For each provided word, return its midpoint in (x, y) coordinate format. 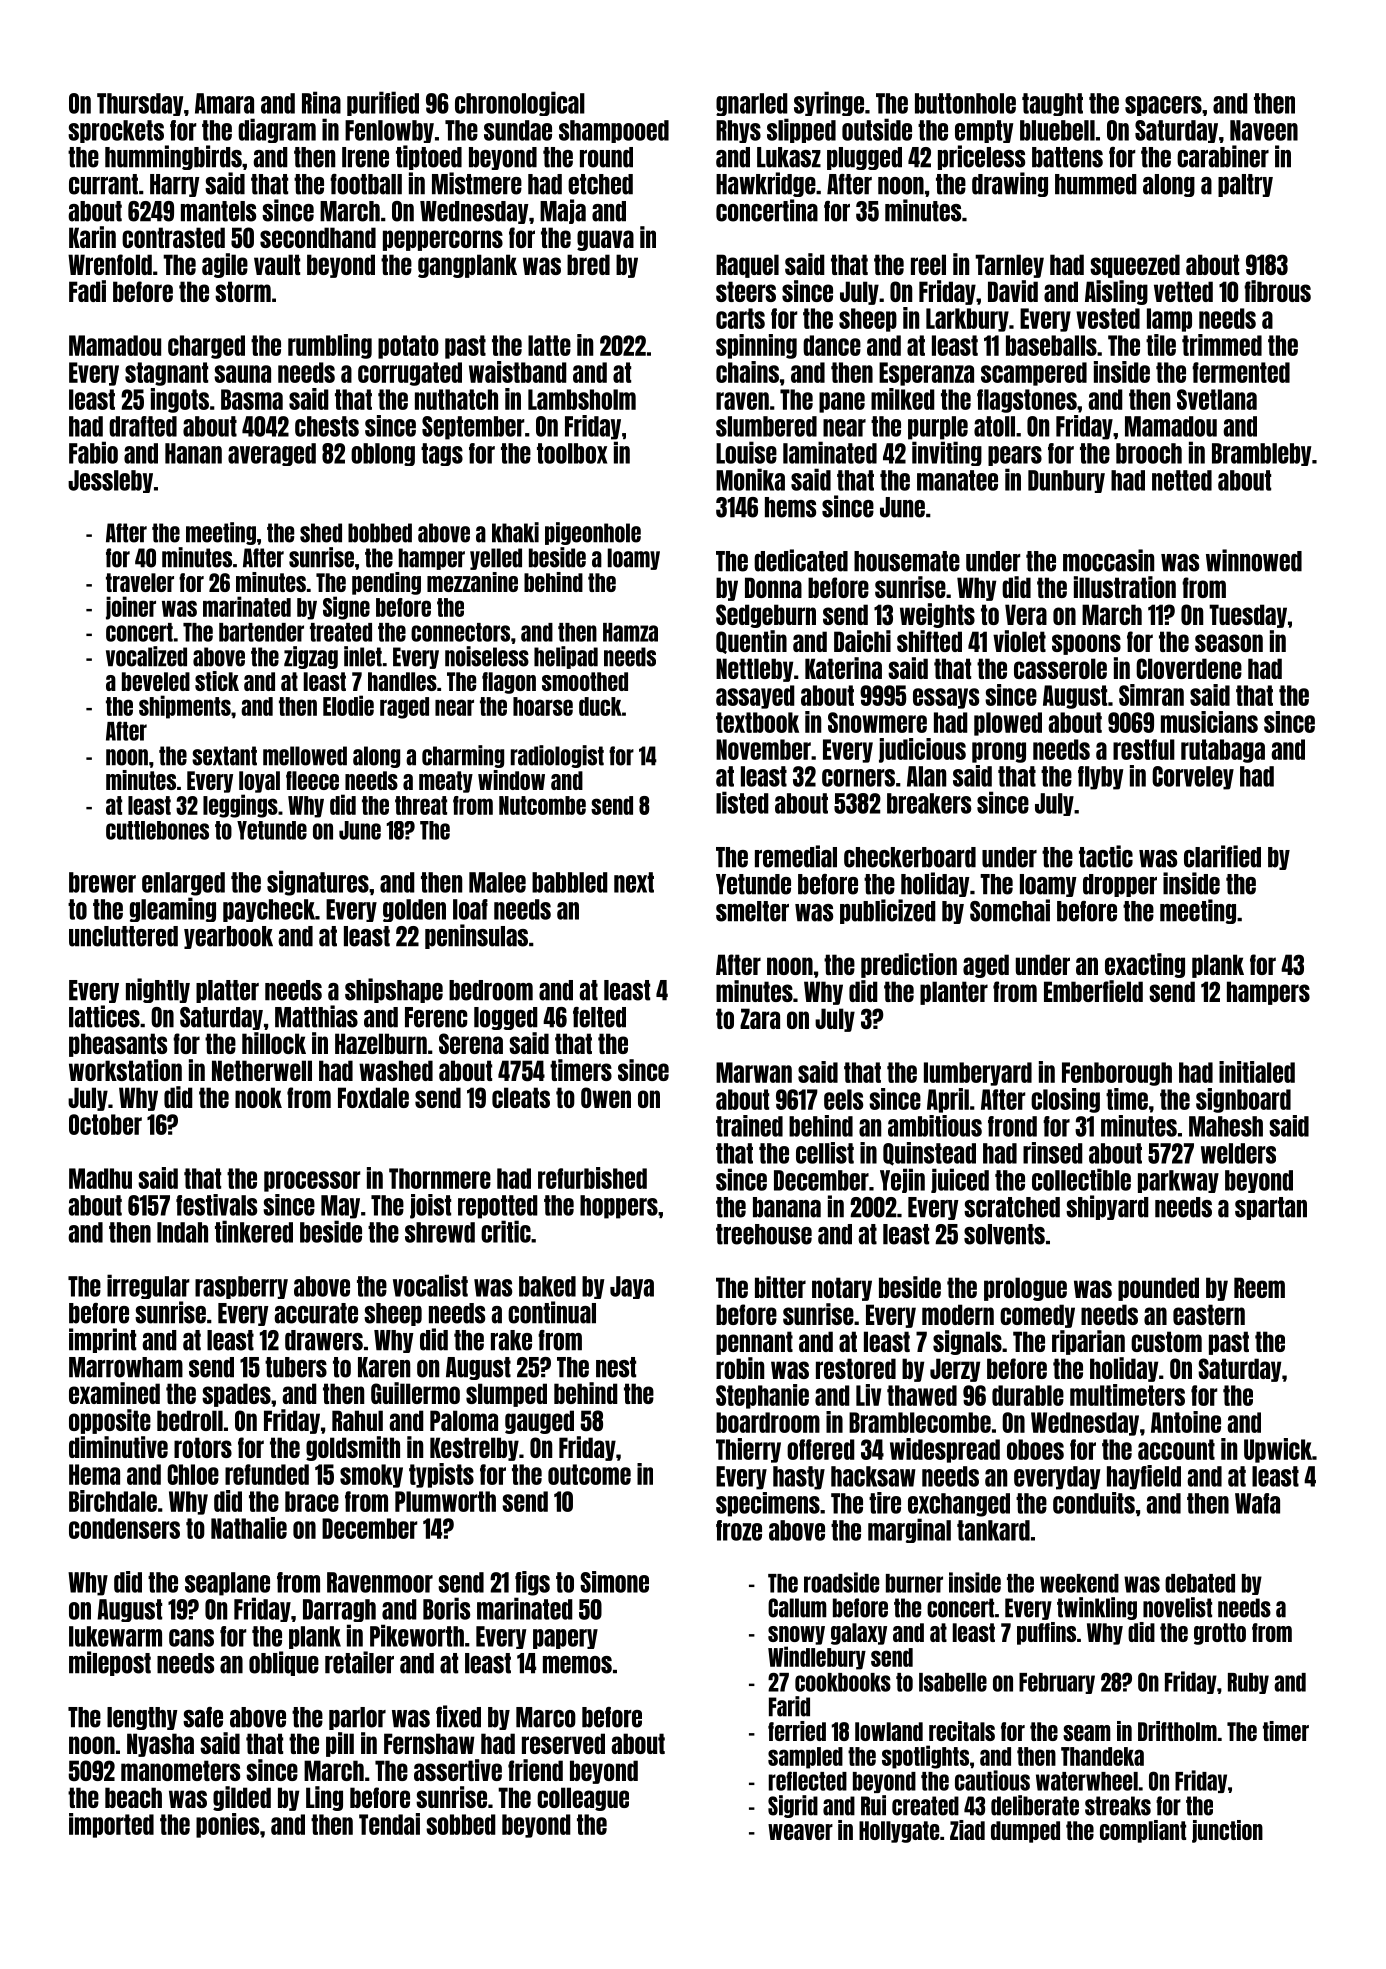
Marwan (754, 1072)
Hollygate (899, 1832)
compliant (1143, 1831)
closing (1065, 1100)
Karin (92, 237)
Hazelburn (381, 1043)
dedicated (801, 560)
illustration (1125, 587)
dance (832, 345)
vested (1108, 318)
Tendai (389, 1824)
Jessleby (110, 481)
